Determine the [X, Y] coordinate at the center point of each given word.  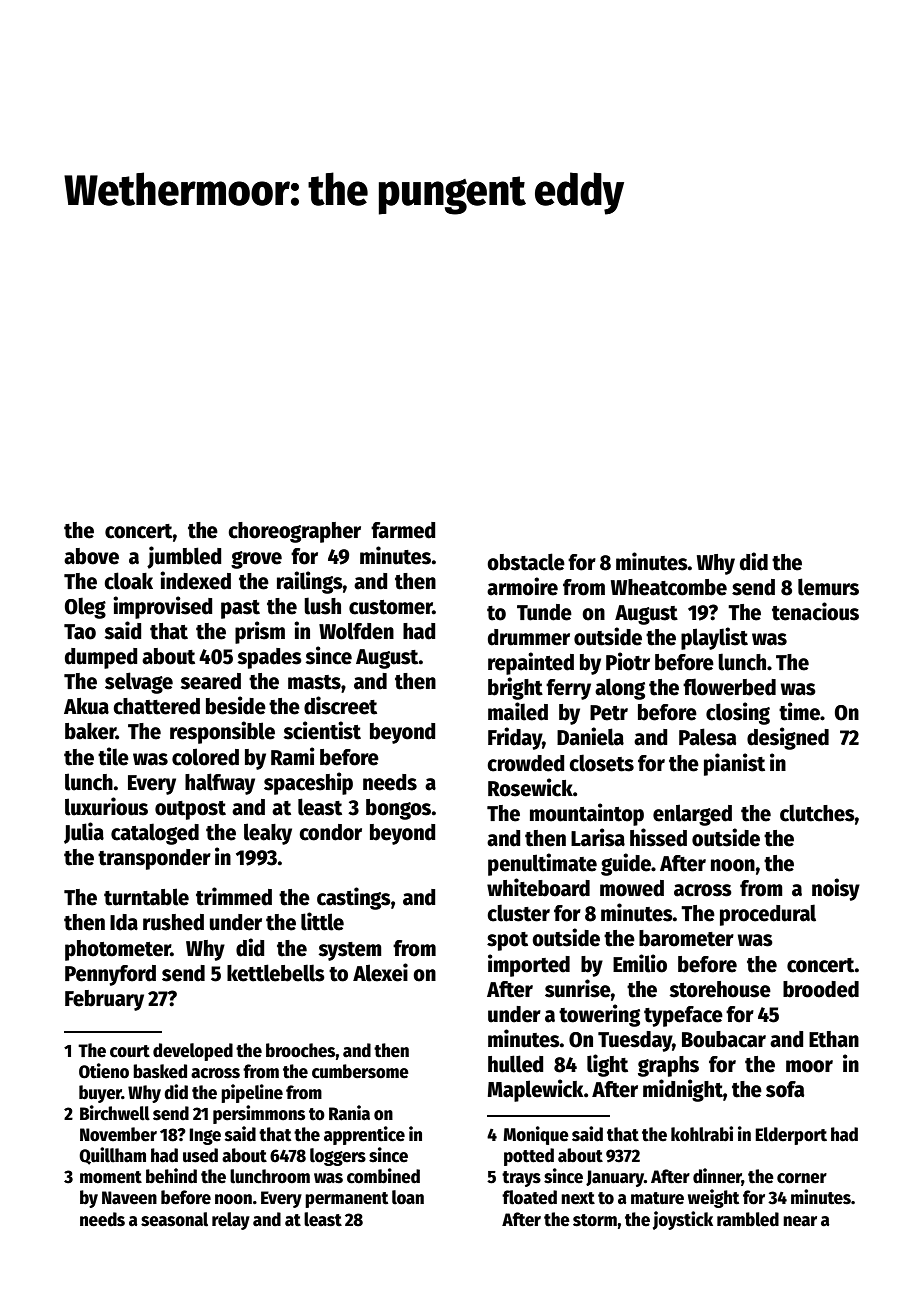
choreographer [294, 532]
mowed [632, 888]
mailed [518, 711]
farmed [403, 530]
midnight [683, 1090]
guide [626, 864]
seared [210, 681]
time [799, 711]
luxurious [106, 806]
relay [231, 1221]
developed [193, 1052]
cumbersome [360, 1071]
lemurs [828, 587]
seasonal [174, 1219]
